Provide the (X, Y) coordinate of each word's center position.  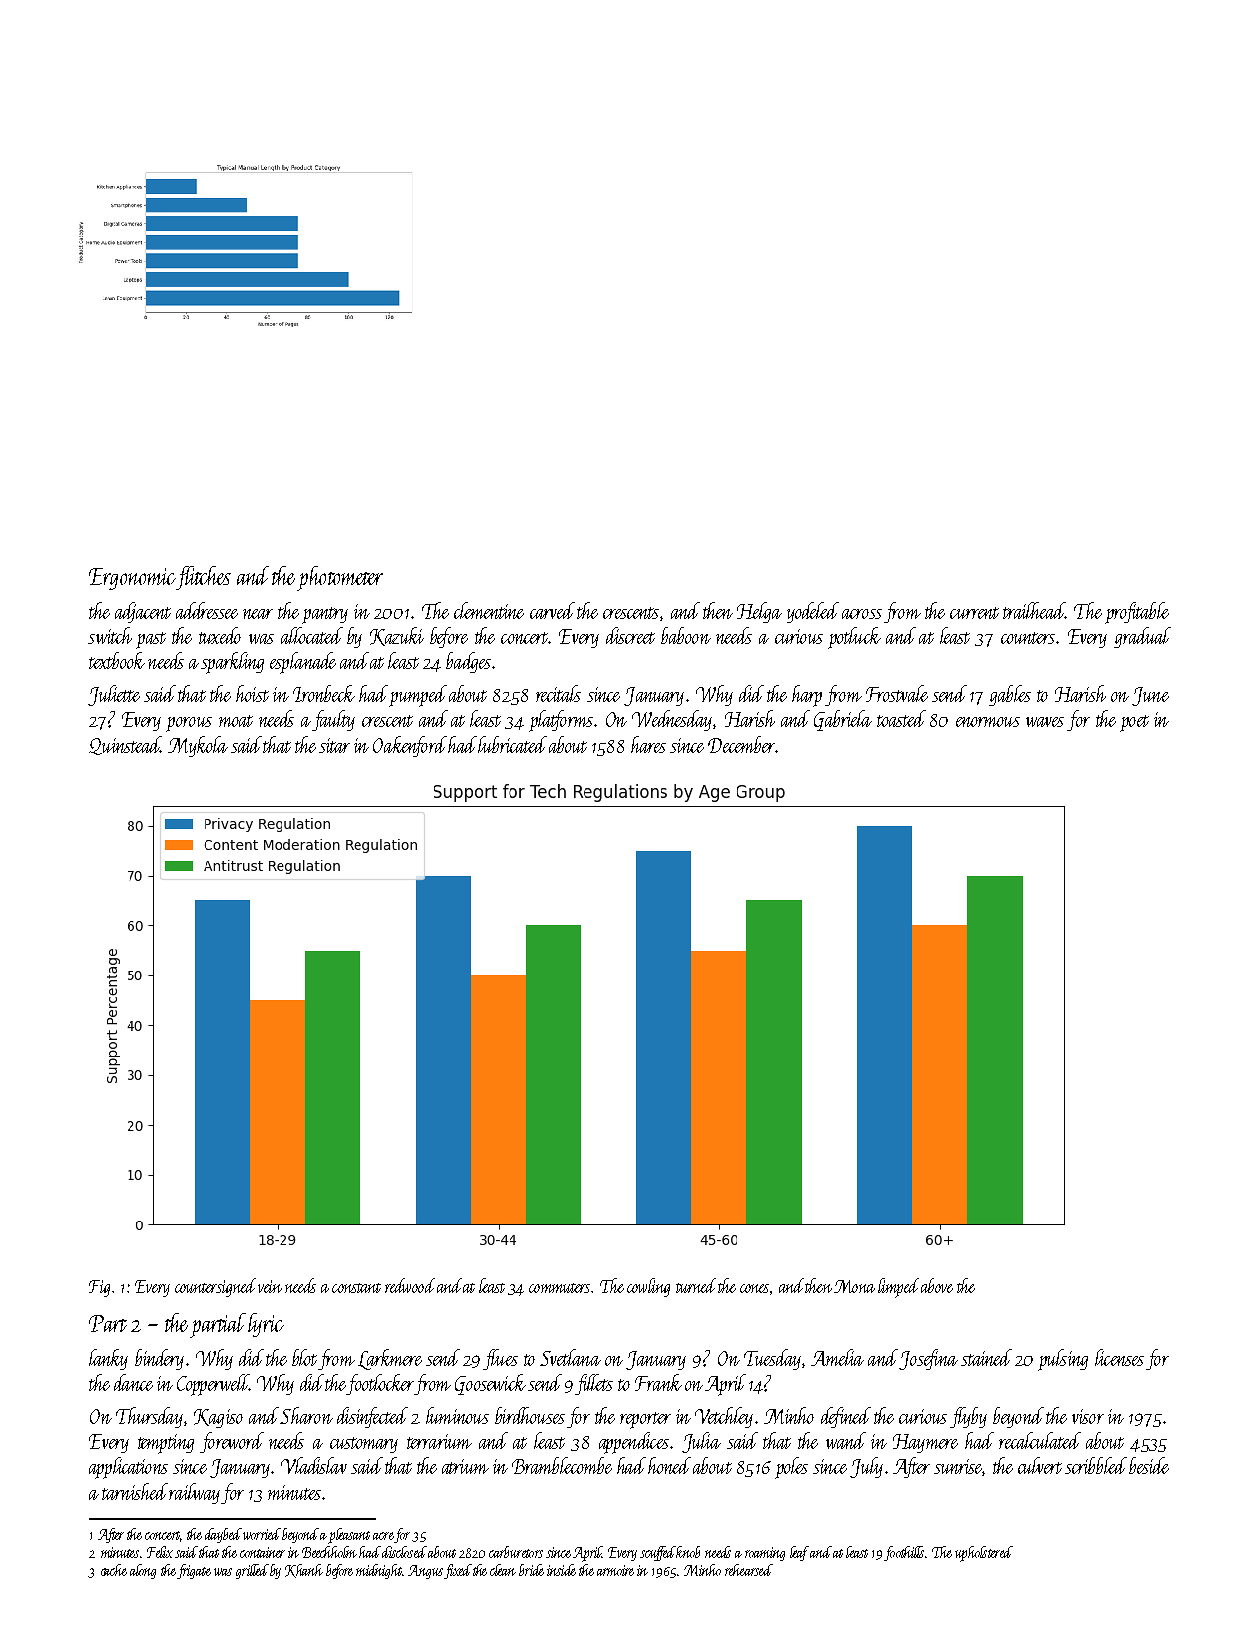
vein (270, 1286)
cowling (648, 1287)
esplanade (303, 663)
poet (1134, 723)
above (937, 1285)
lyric (266, 1325)
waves (1045, 722)
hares (648, 744)
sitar (334, 745)
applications (128, 1468)
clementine (489, 610)
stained (986, 1357)
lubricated (512, 744)
